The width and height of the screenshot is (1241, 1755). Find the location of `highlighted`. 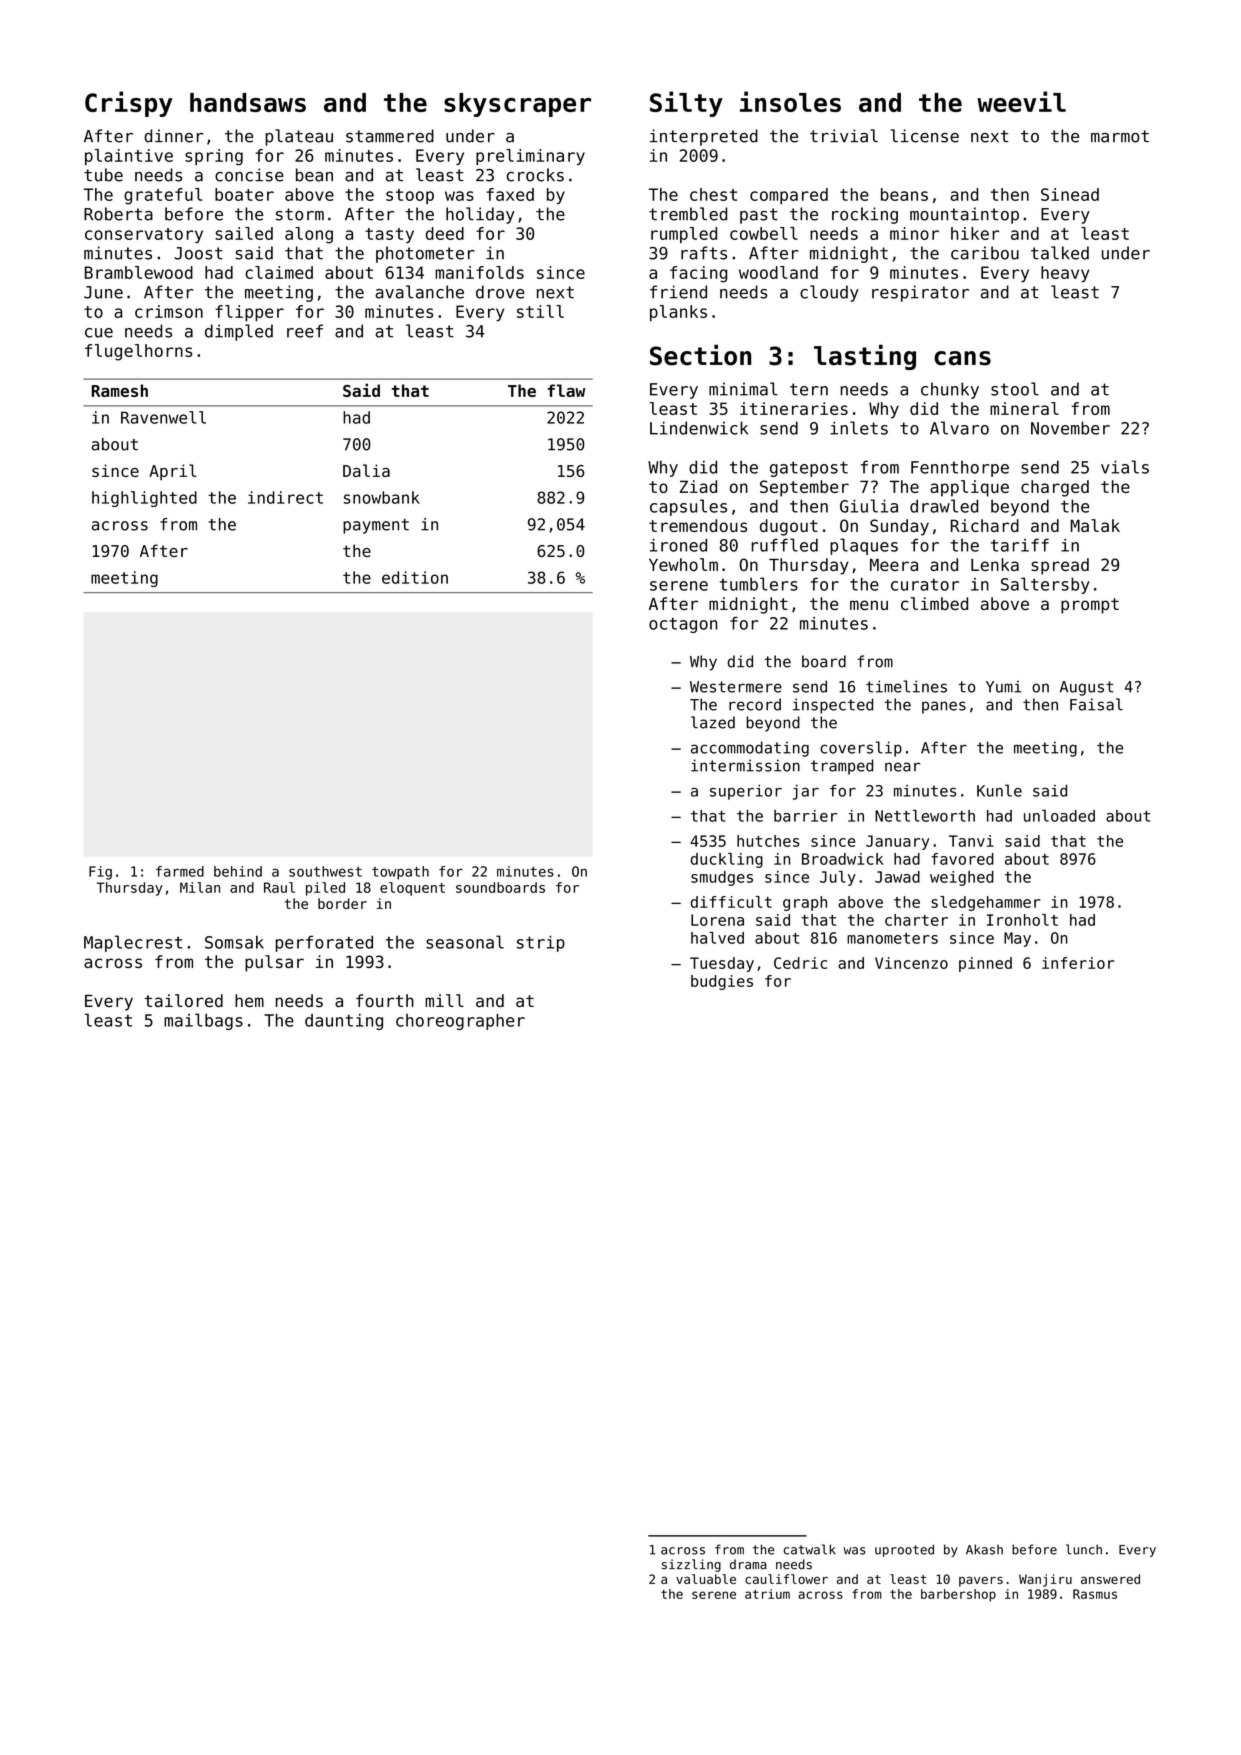

highlighted is located at coordinates (144, 499).
